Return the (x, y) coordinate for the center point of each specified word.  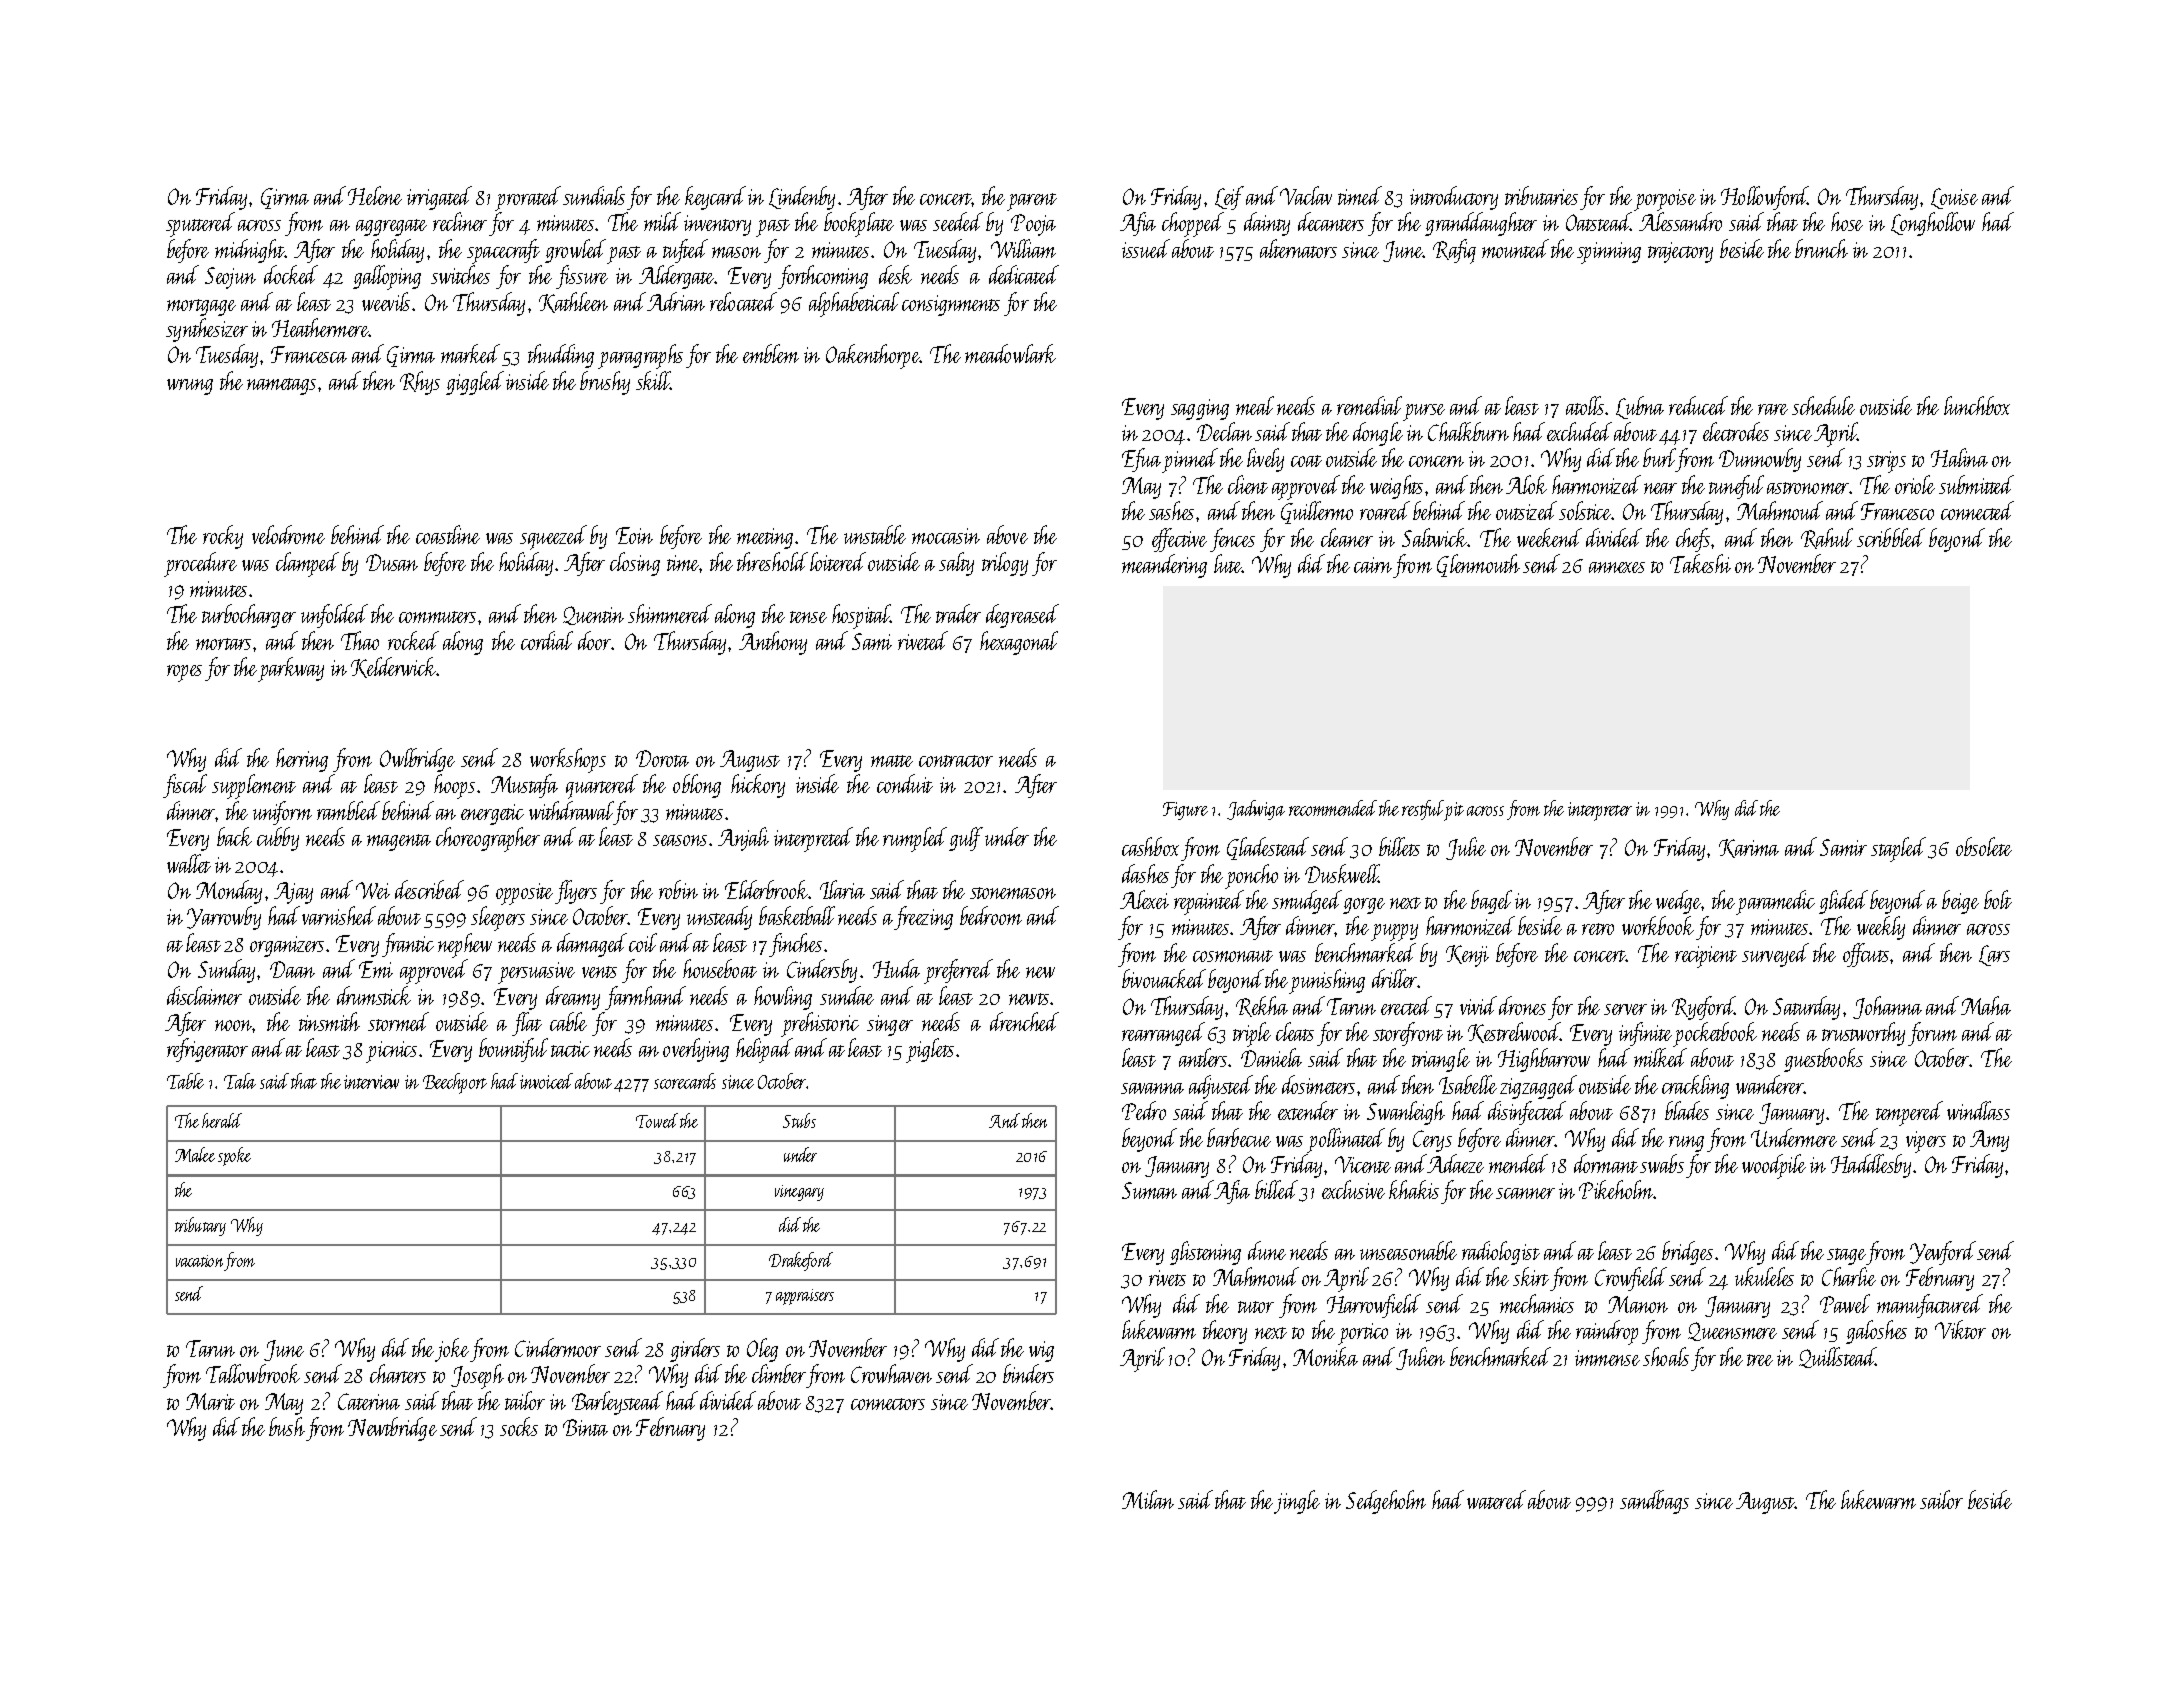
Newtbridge (392, 1429)
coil (643, 942)
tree (1760, 1360)
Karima (1749, 848)
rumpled (915, 839)
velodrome (288, 534)
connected (1977, 510)
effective (1179, 540)
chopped (1193, 224)
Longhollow (1933, 224)
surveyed (1775, 955)
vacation (199, 1261)
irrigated (439, 198)
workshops (568, 760)
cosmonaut (1233, 956)
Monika (1325, 1356)
